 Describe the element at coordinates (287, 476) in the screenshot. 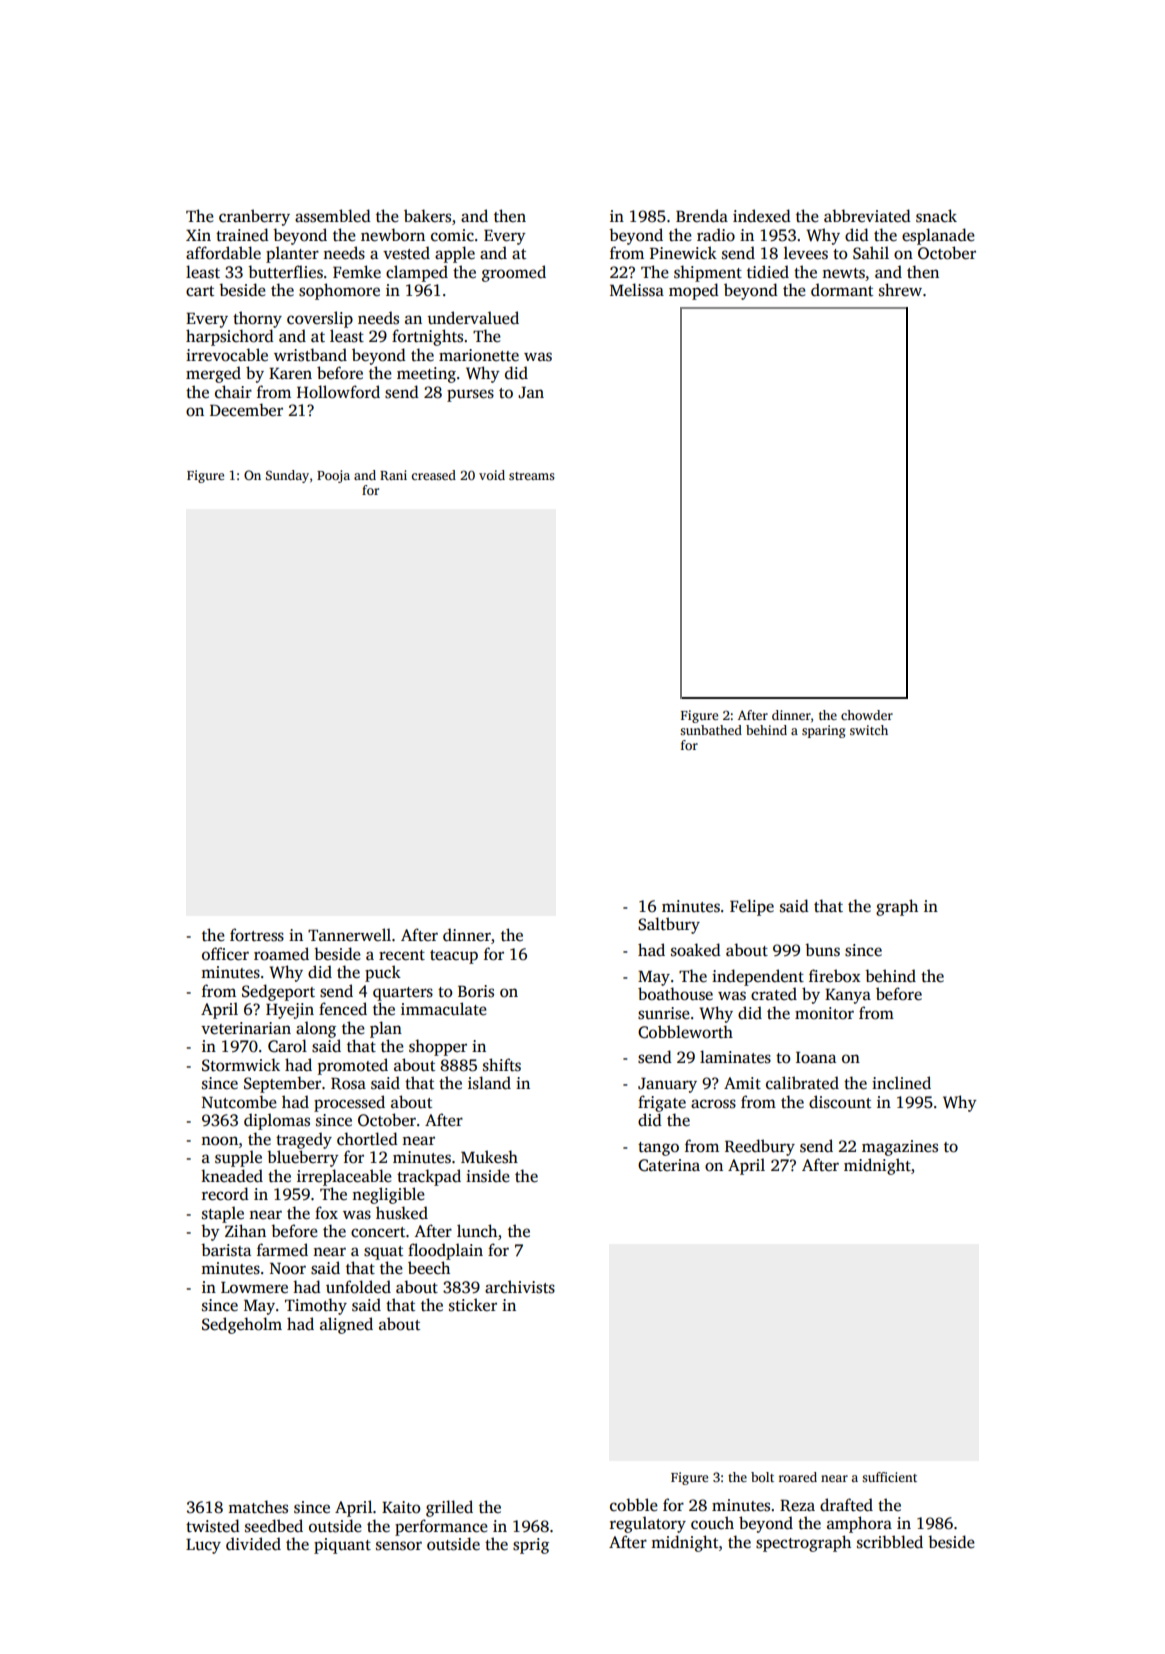

I see `Sunday` at that location.
